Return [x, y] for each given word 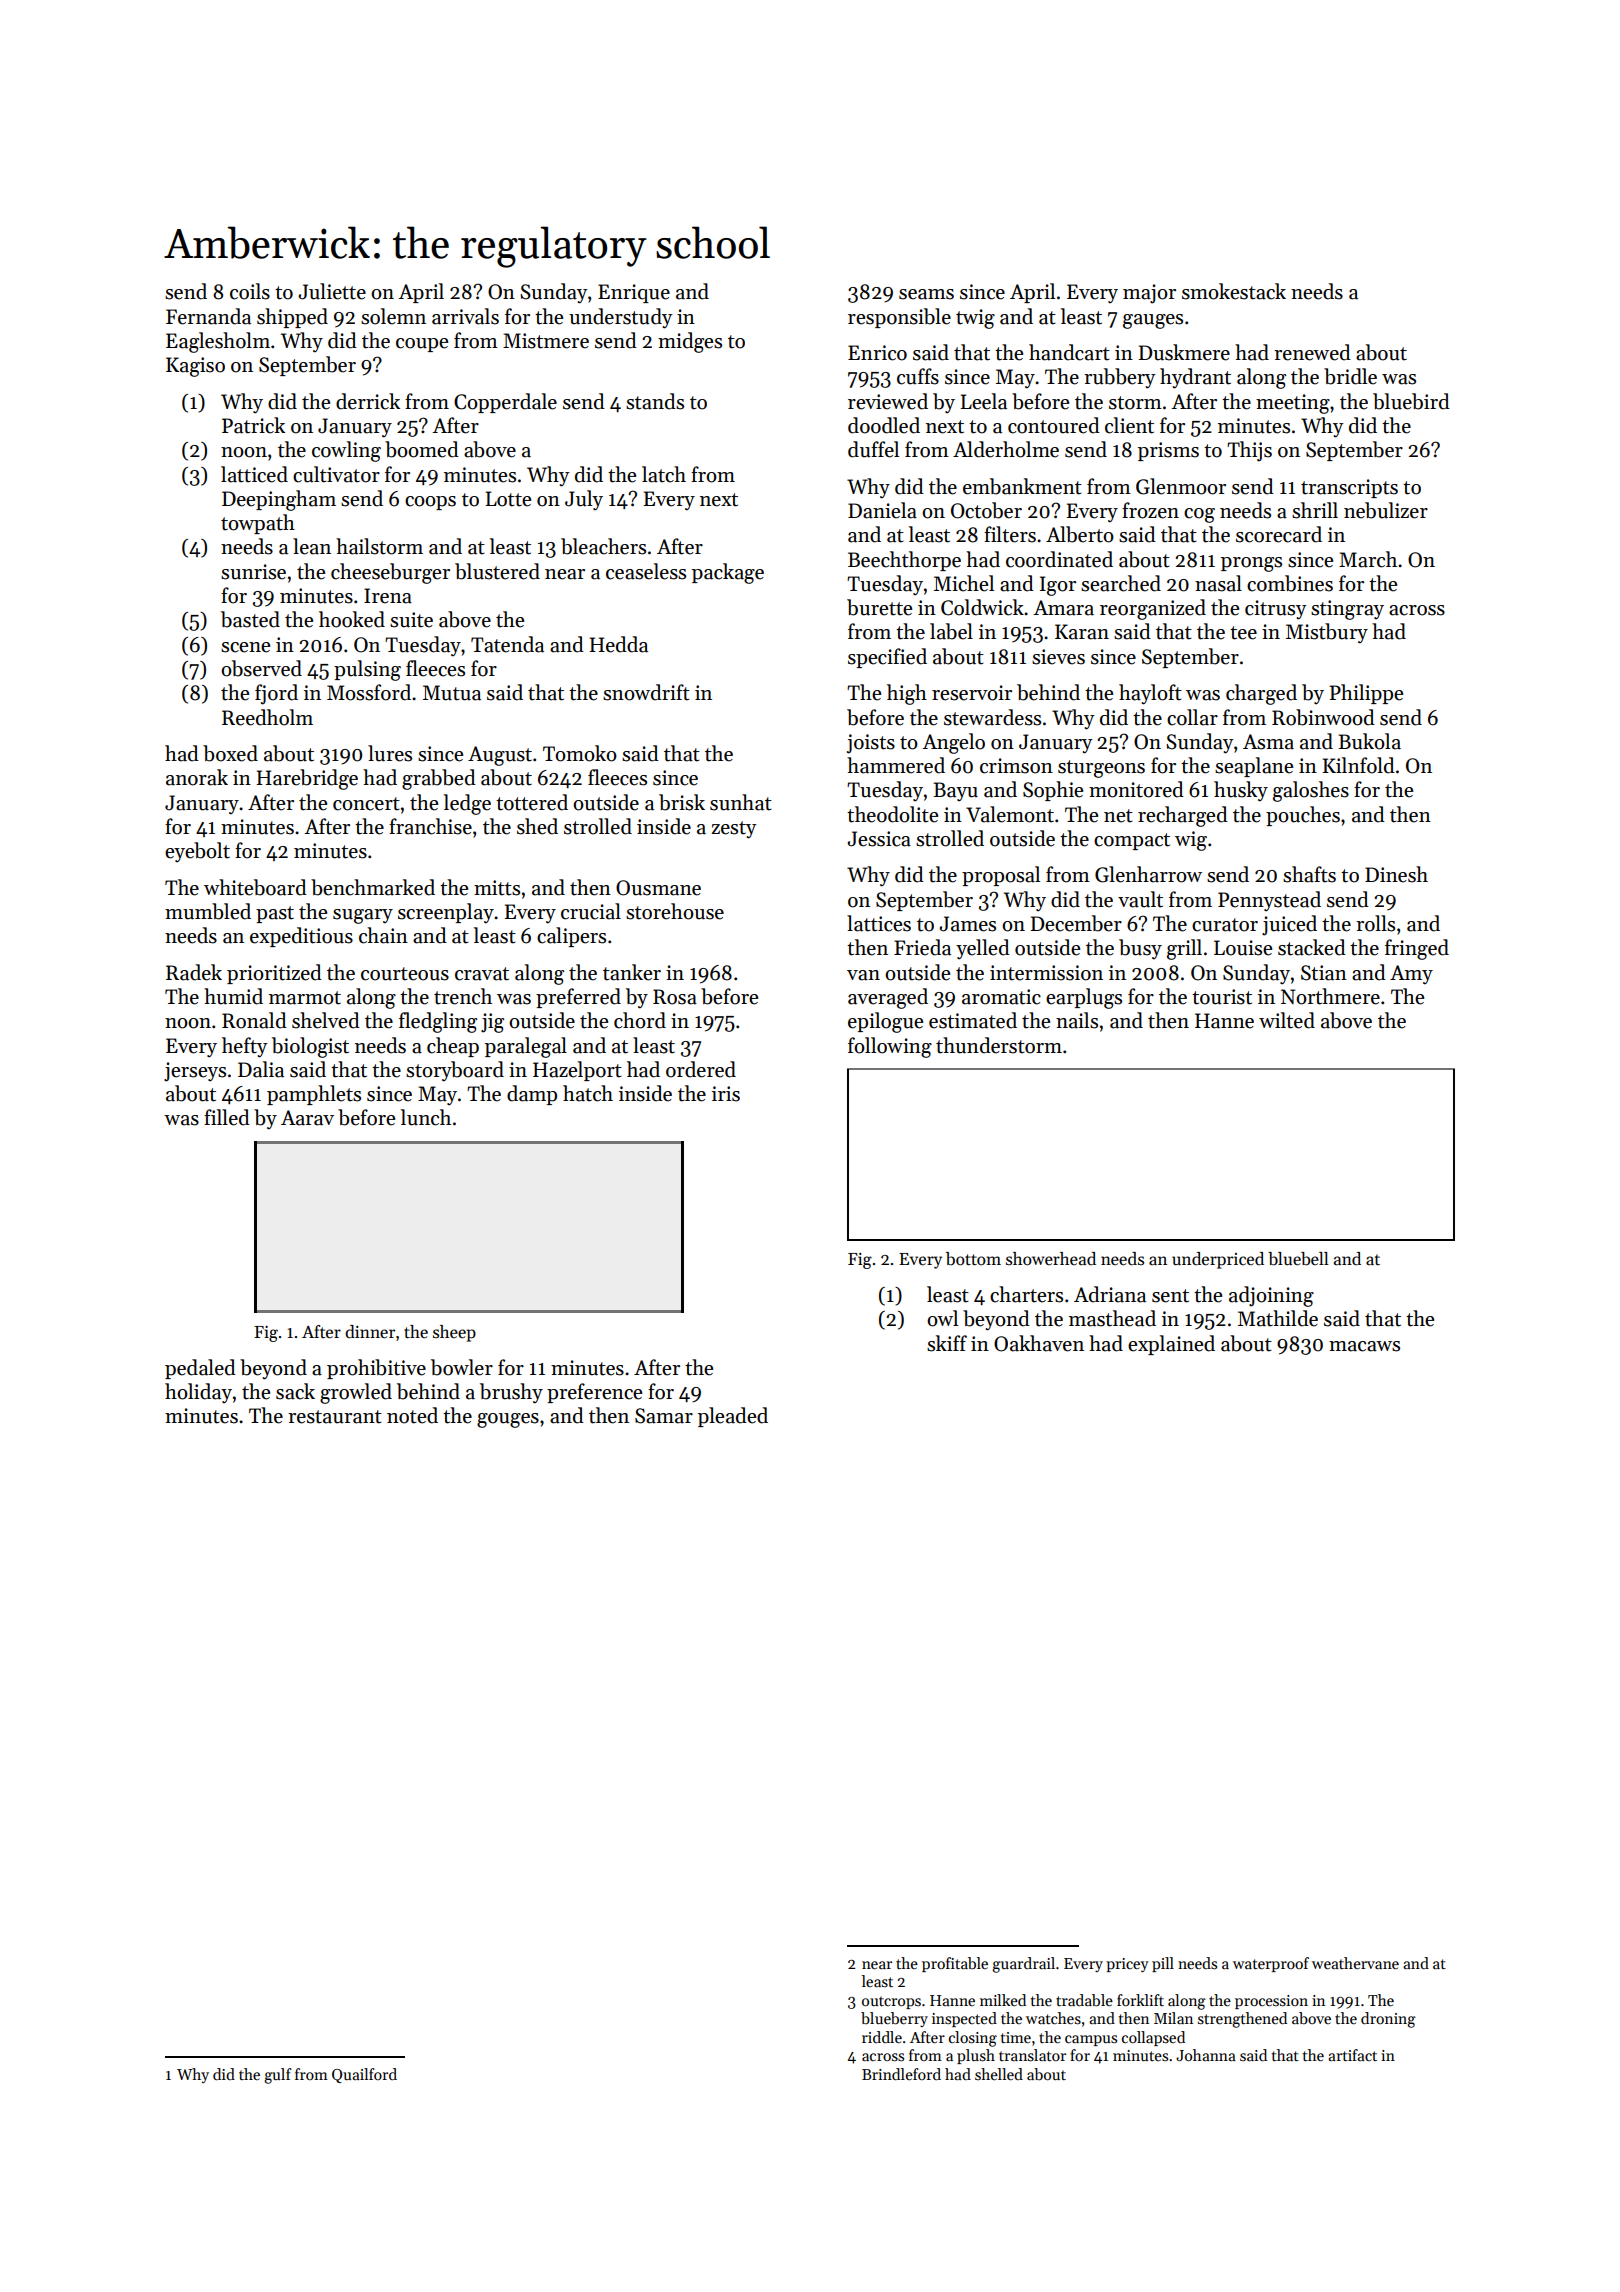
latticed [254, 474]
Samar [664, 1416]
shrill [1315, 510]
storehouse [675, 911]
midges [690, 342]
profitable [955, 1964]
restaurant [335, 1417]
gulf [278, 2076]
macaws [1364, 1346]
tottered [532, 802]
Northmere [1330, 996]
